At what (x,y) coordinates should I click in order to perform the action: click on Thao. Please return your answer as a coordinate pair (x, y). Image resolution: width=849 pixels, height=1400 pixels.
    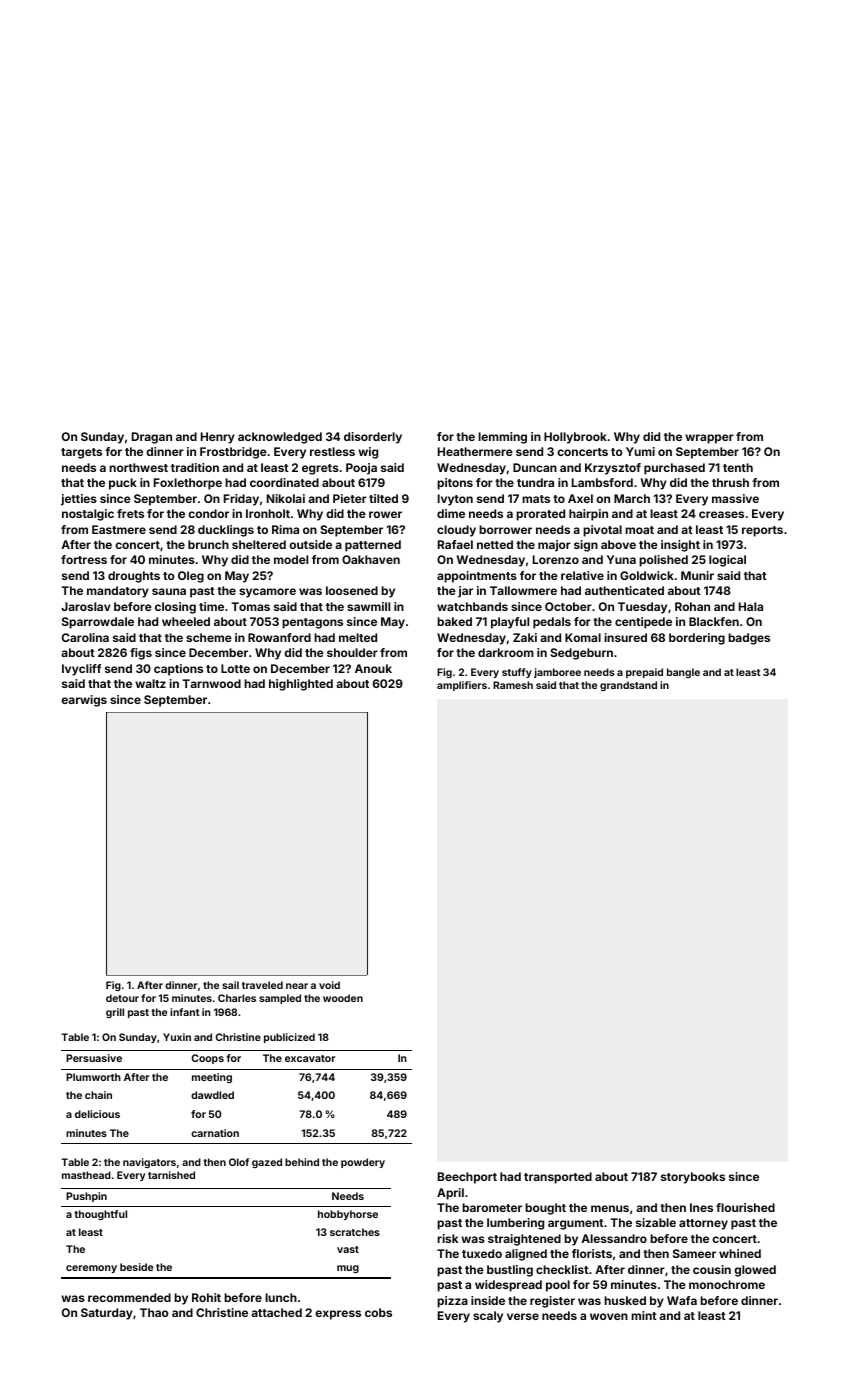
    Looking at the image, I should click on (154, 1312).
